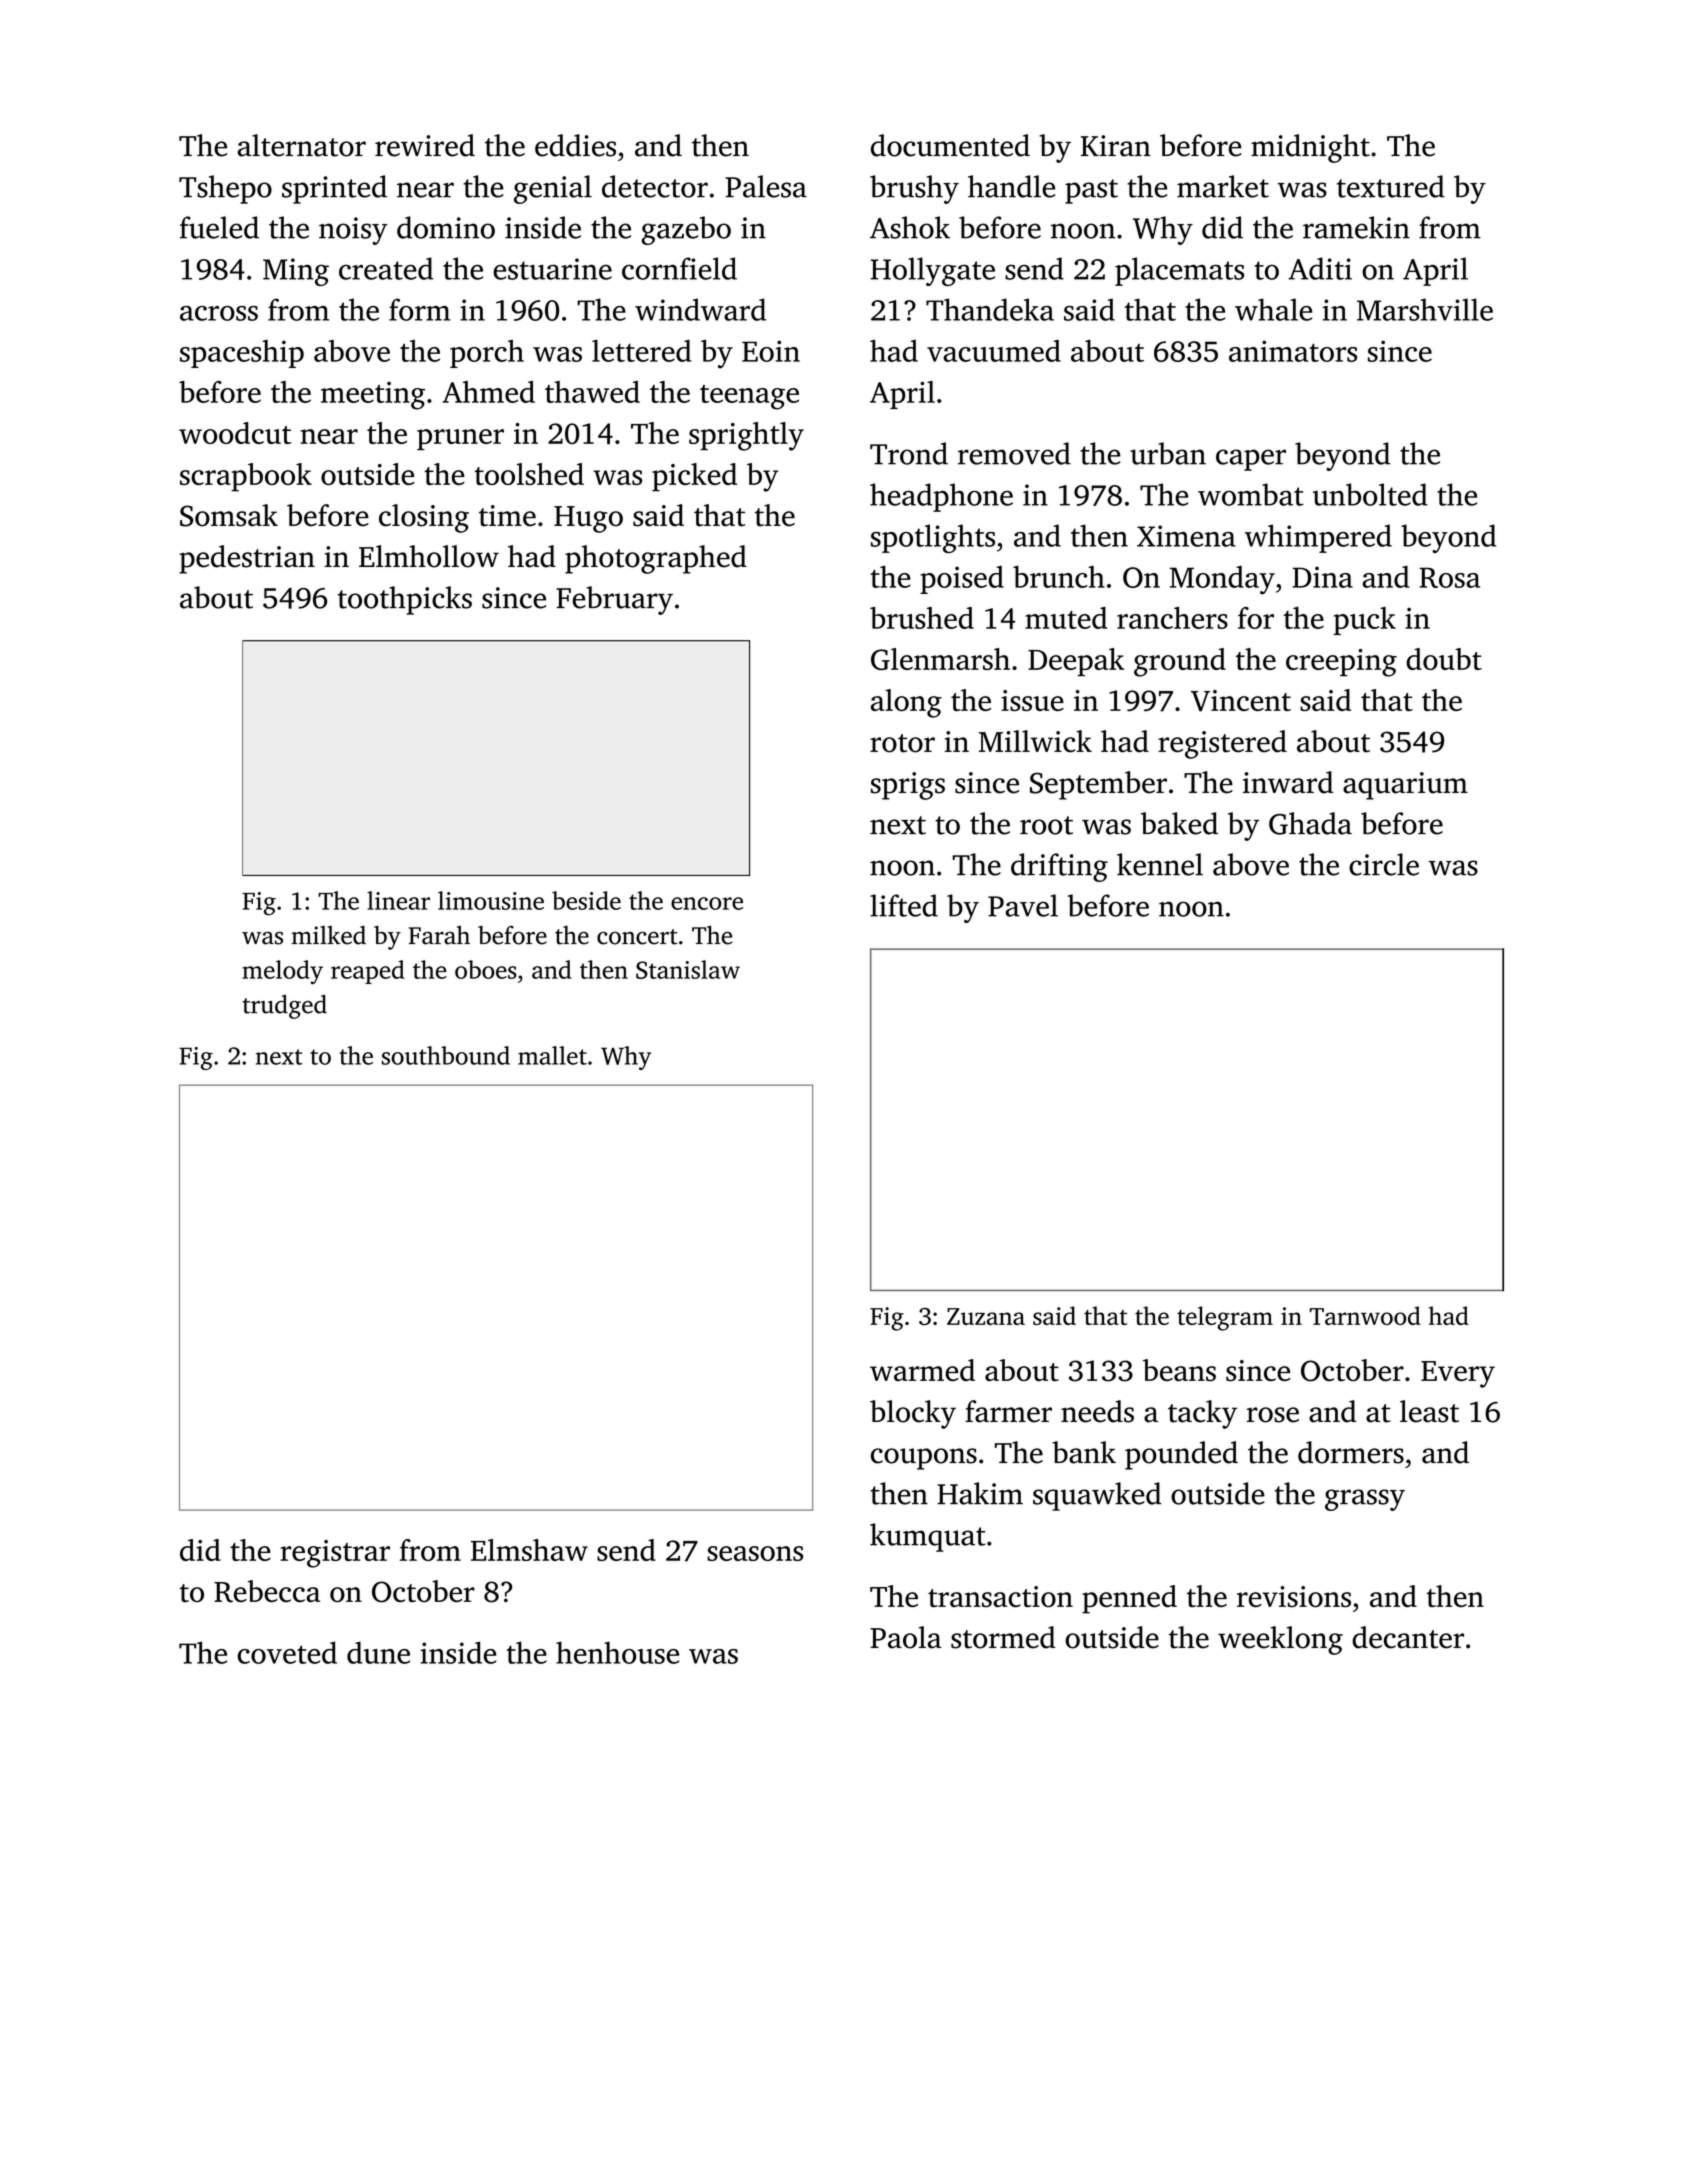 The height and width of the screenshot is (2178, 1683). What do you see at coordinates (1310, 148) in the screenshot?
I see `midnight` at bounding box center [1310, 148].
